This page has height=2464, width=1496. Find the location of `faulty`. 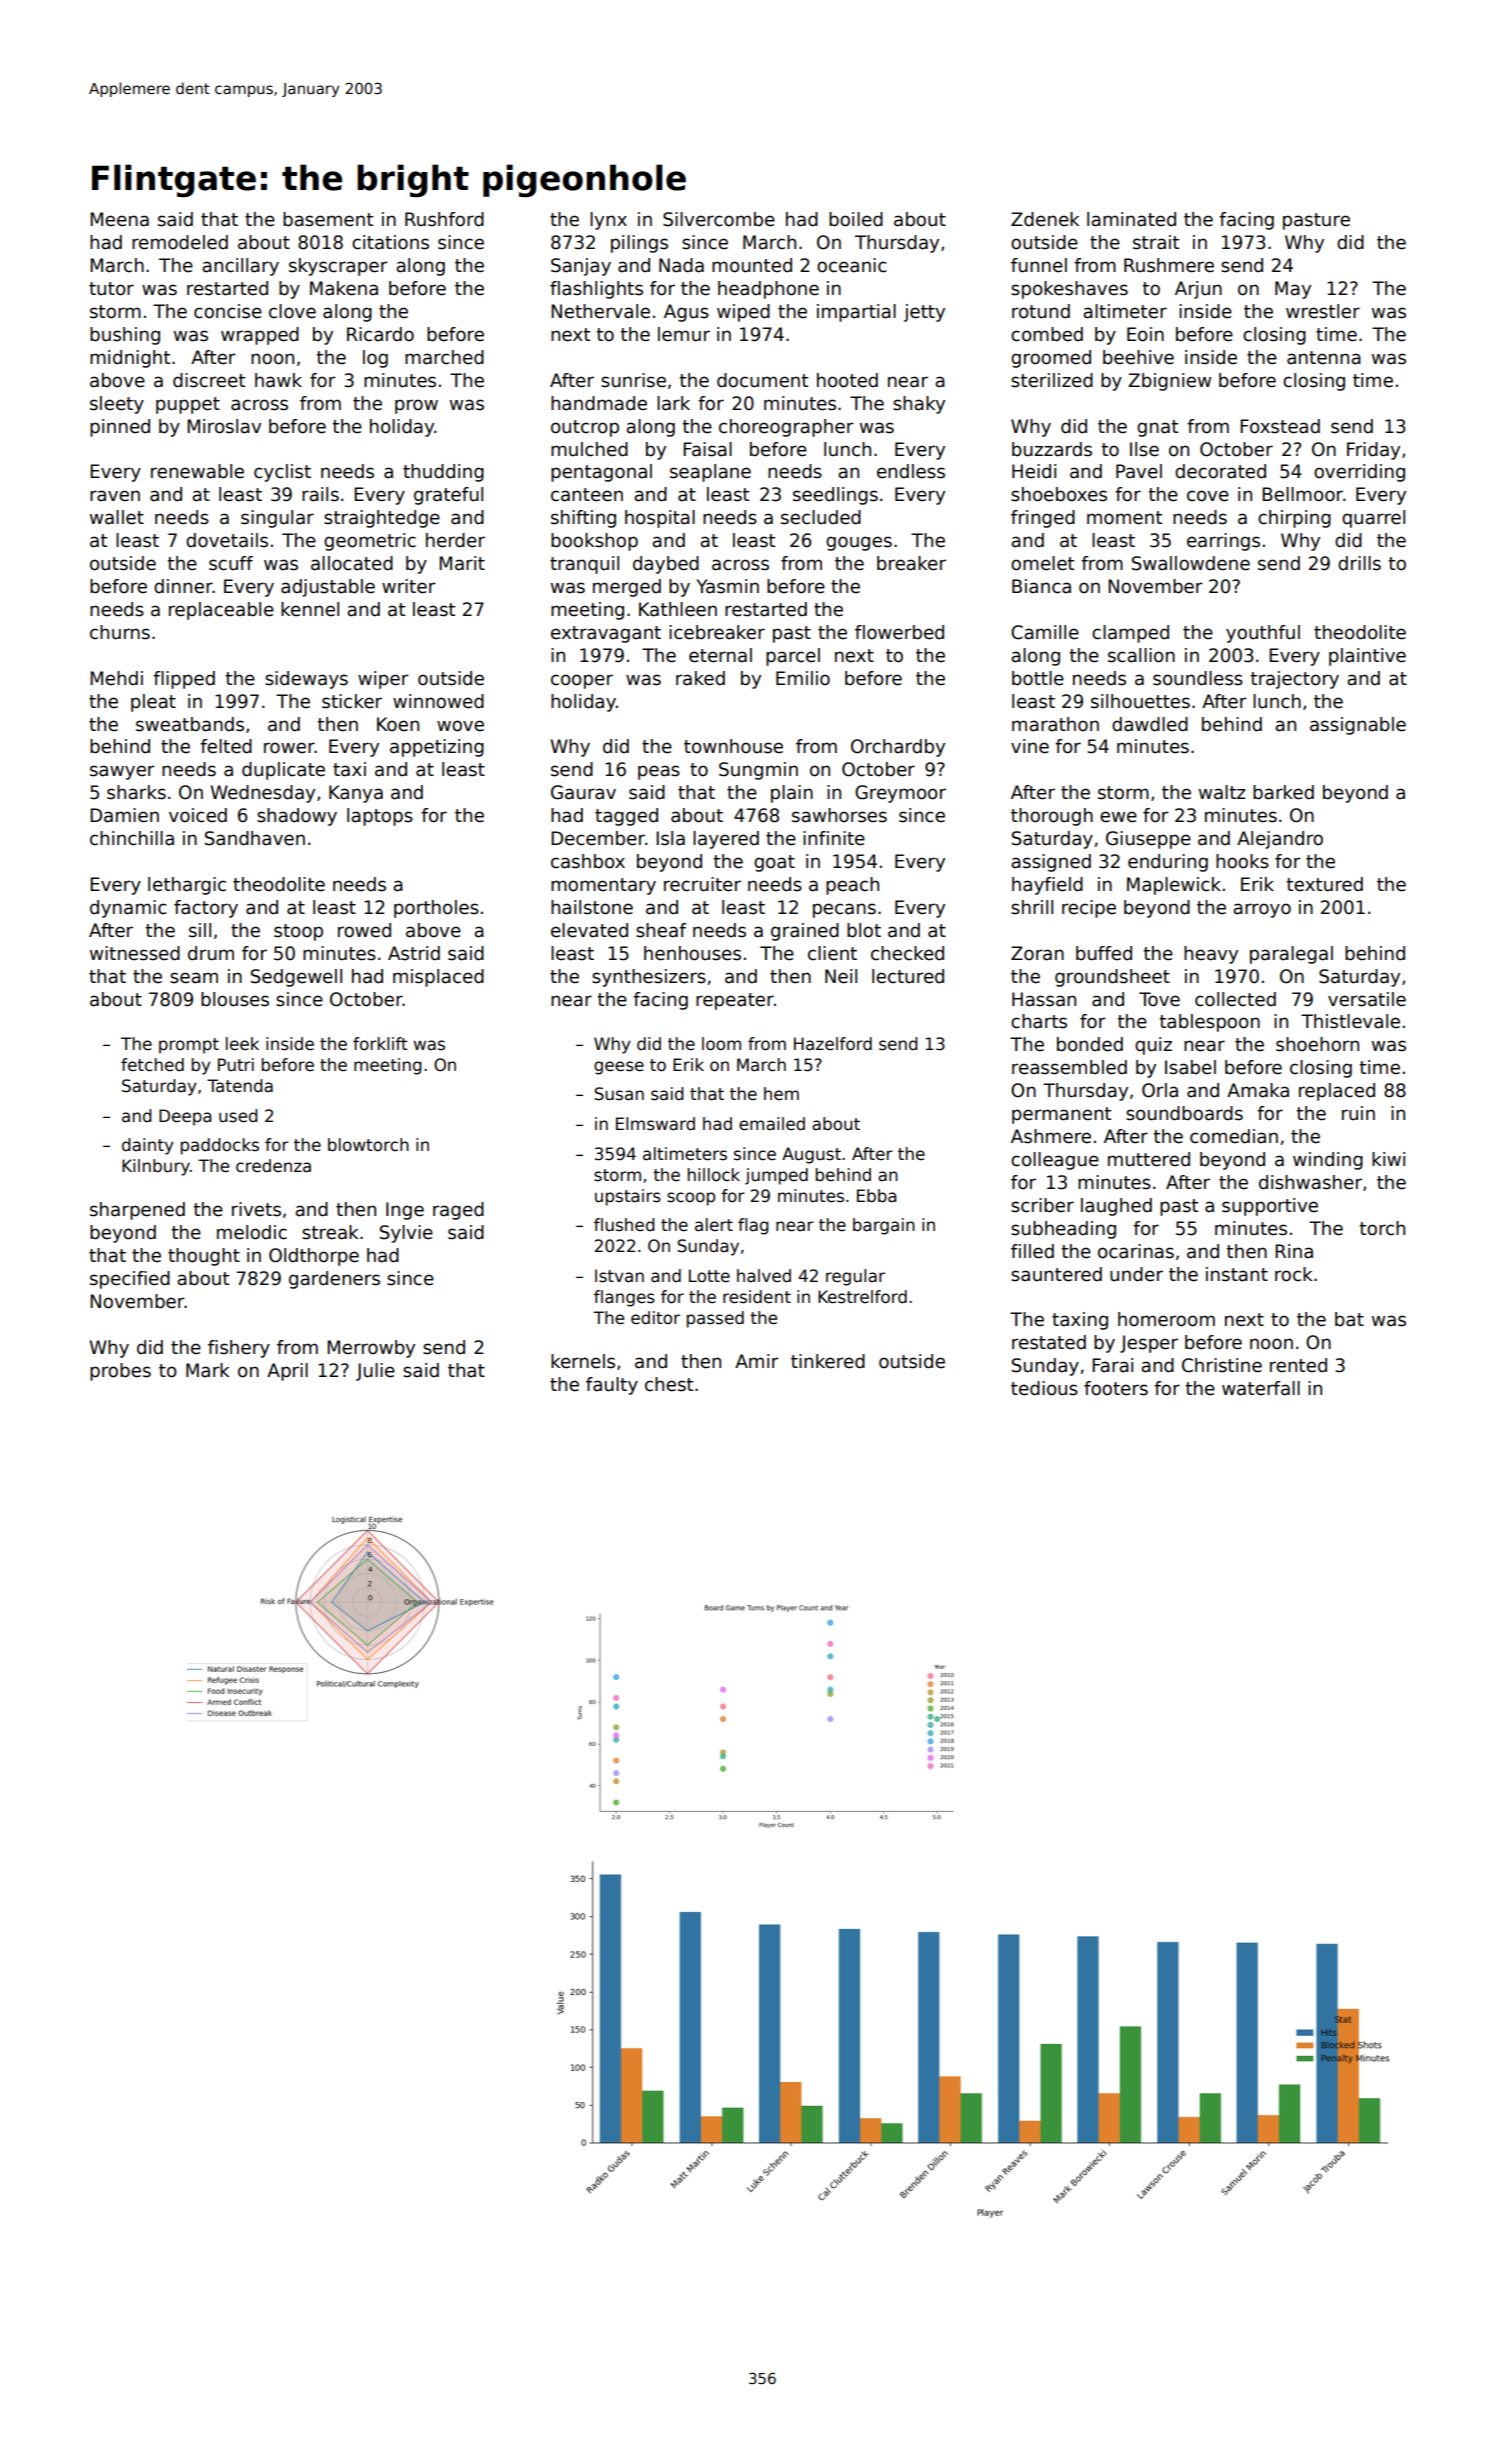

faulty is located at coordinates (612, 1386).
